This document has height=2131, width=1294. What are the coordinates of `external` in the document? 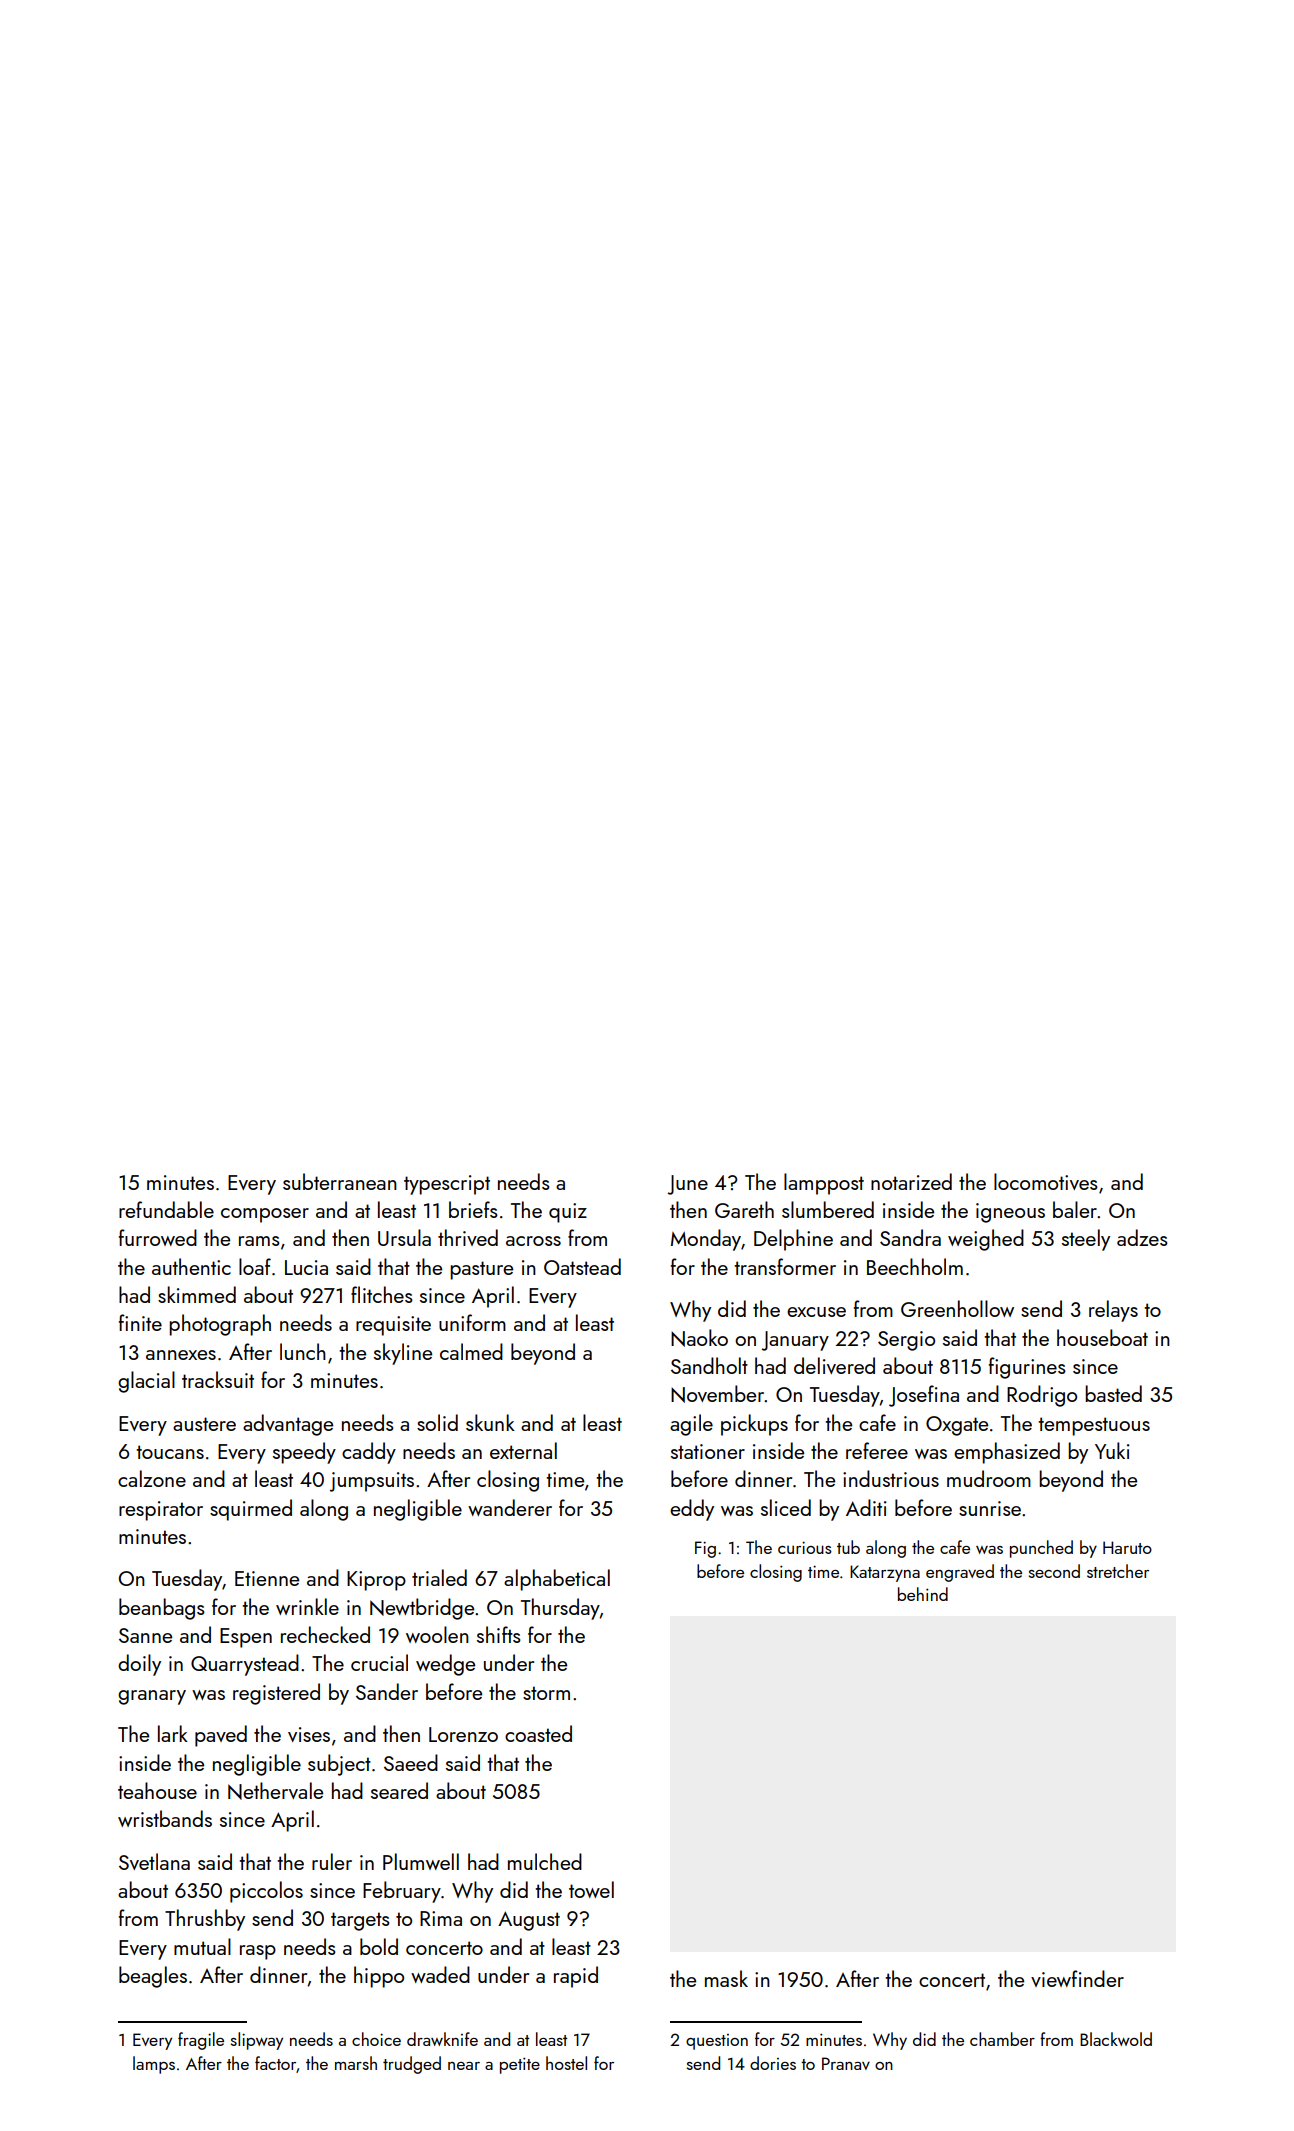 It's located at (523, 1450).
